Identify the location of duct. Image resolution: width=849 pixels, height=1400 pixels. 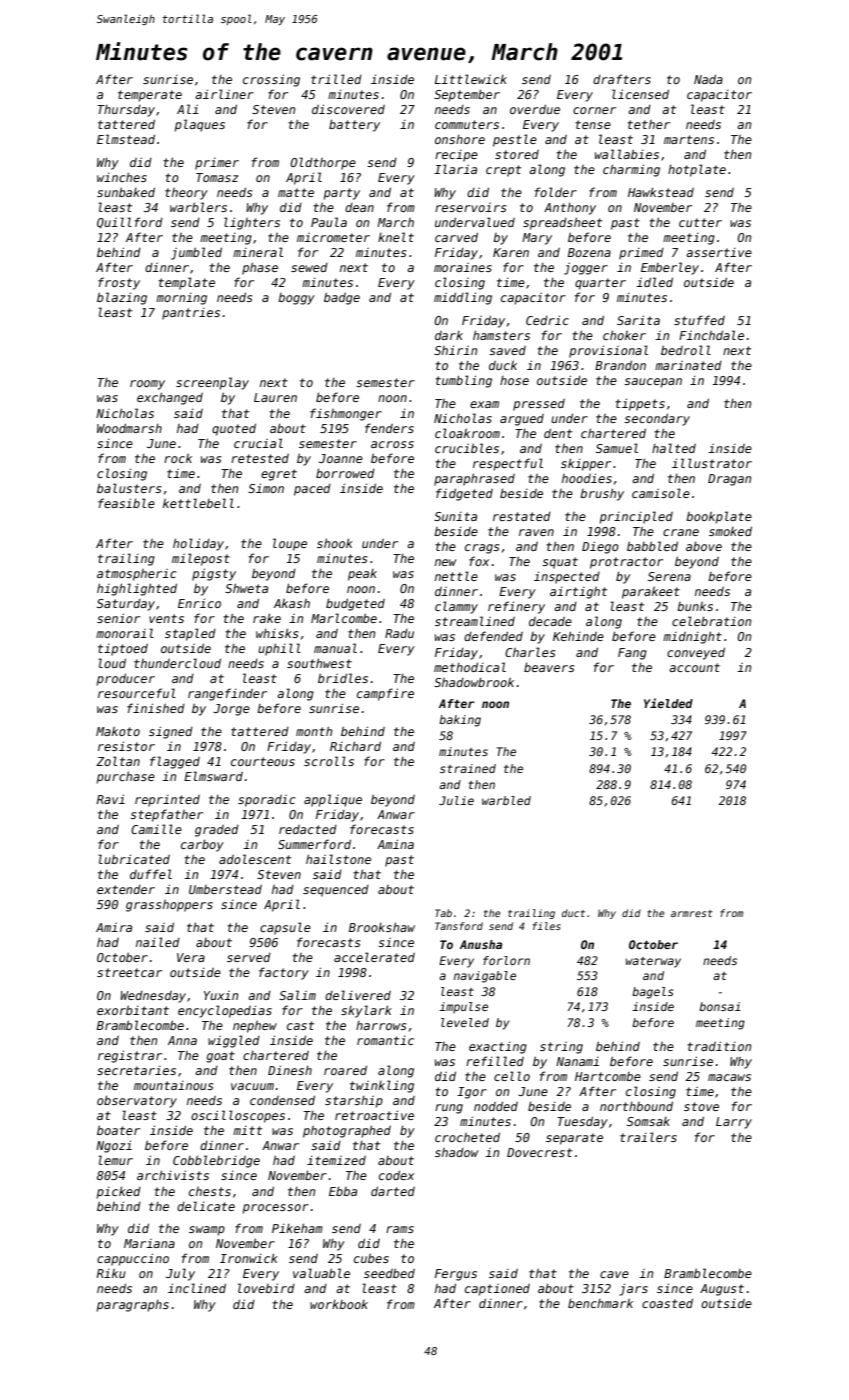
(573, 913).
